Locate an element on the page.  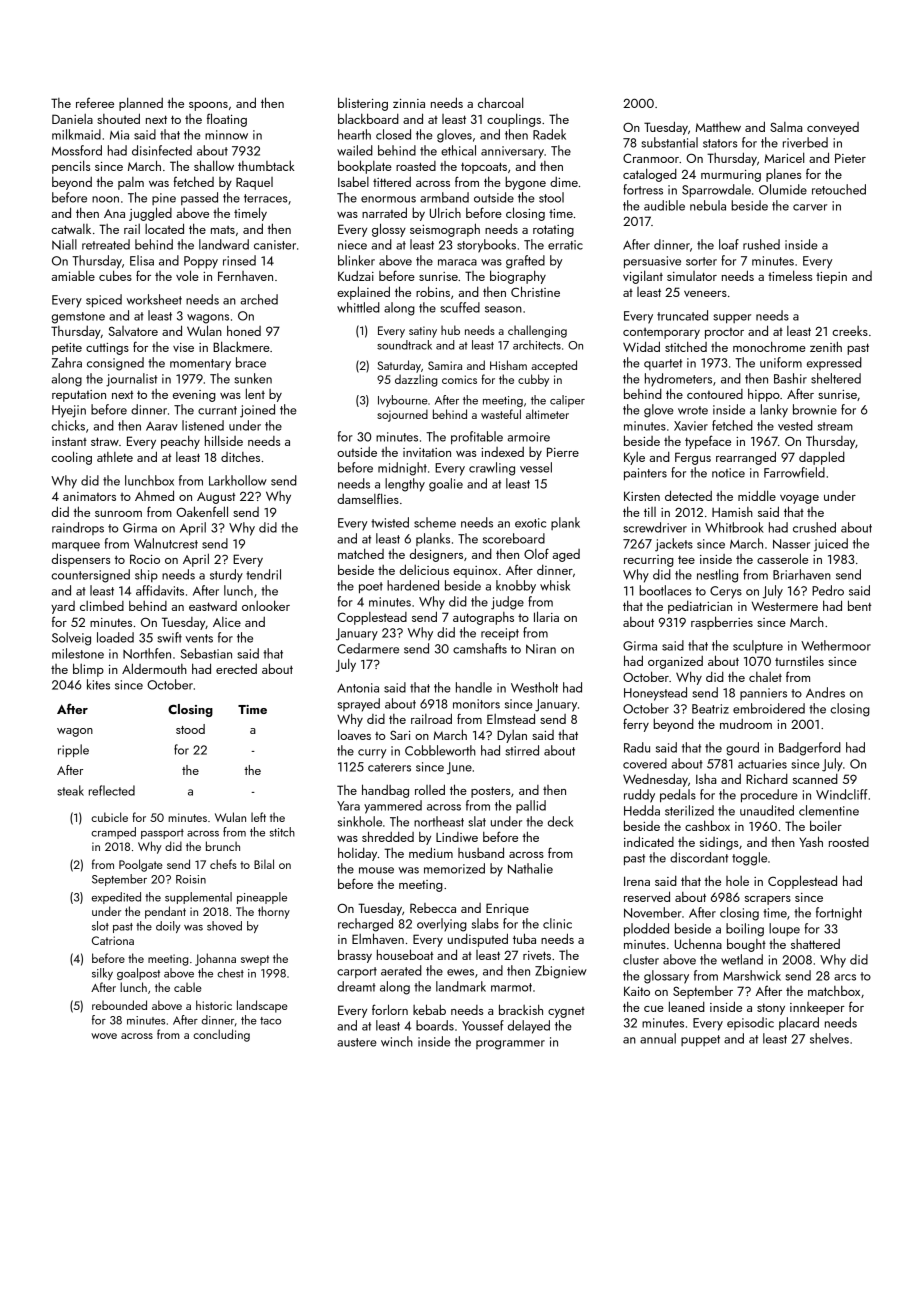
Salma is located at coordinates (786, 127).
